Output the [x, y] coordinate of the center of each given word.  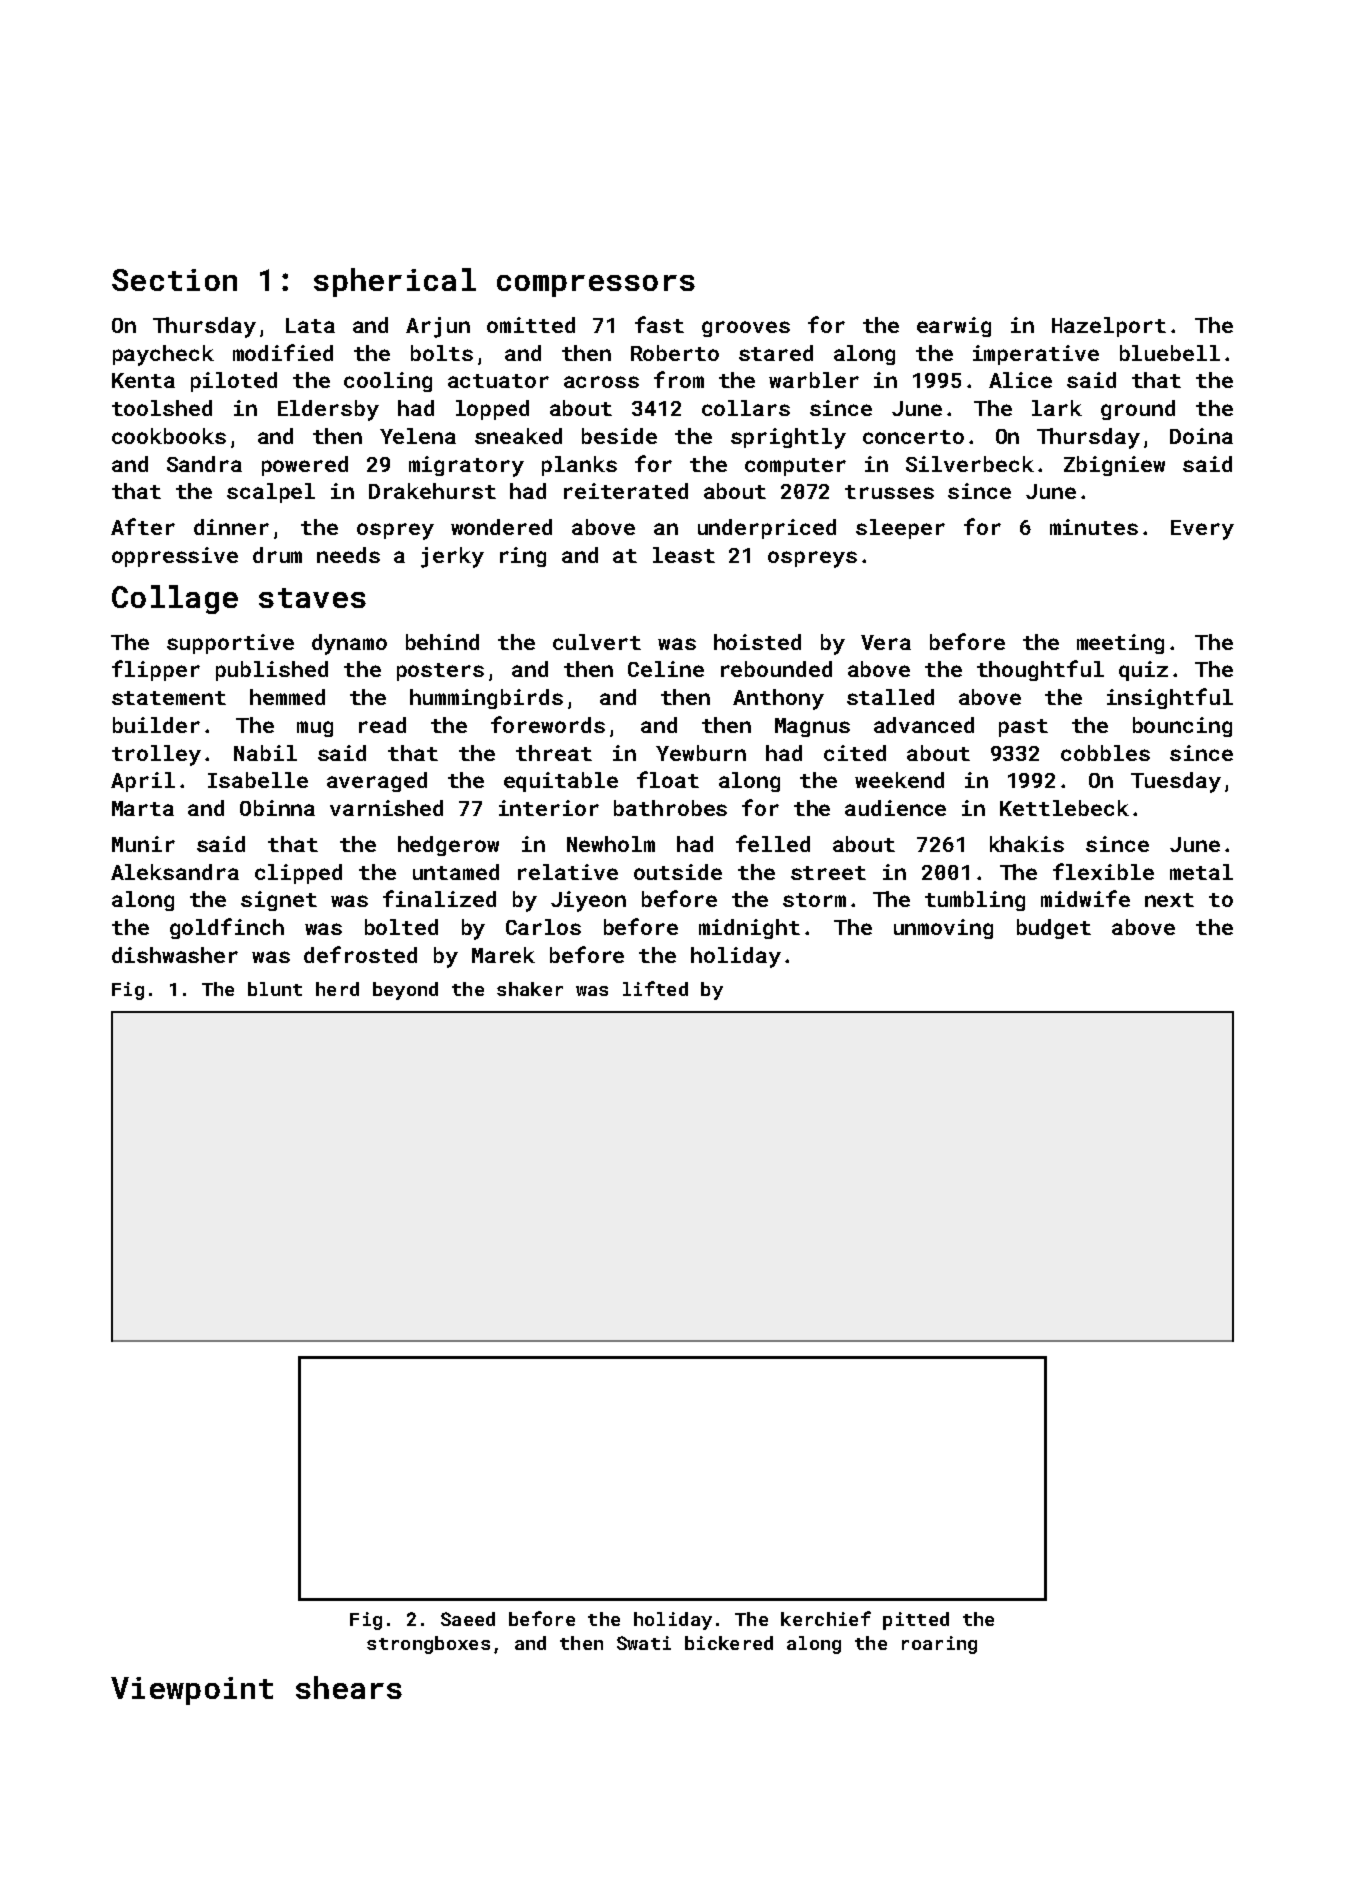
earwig [954, 327]
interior [549, 808]
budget [1054, 929]
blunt [275, 989]
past [1023, 728]
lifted [655, 988]
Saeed [468, 1619]
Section [174, 280]
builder [156, 725]
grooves [746, 329]
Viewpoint [192, 1691]
